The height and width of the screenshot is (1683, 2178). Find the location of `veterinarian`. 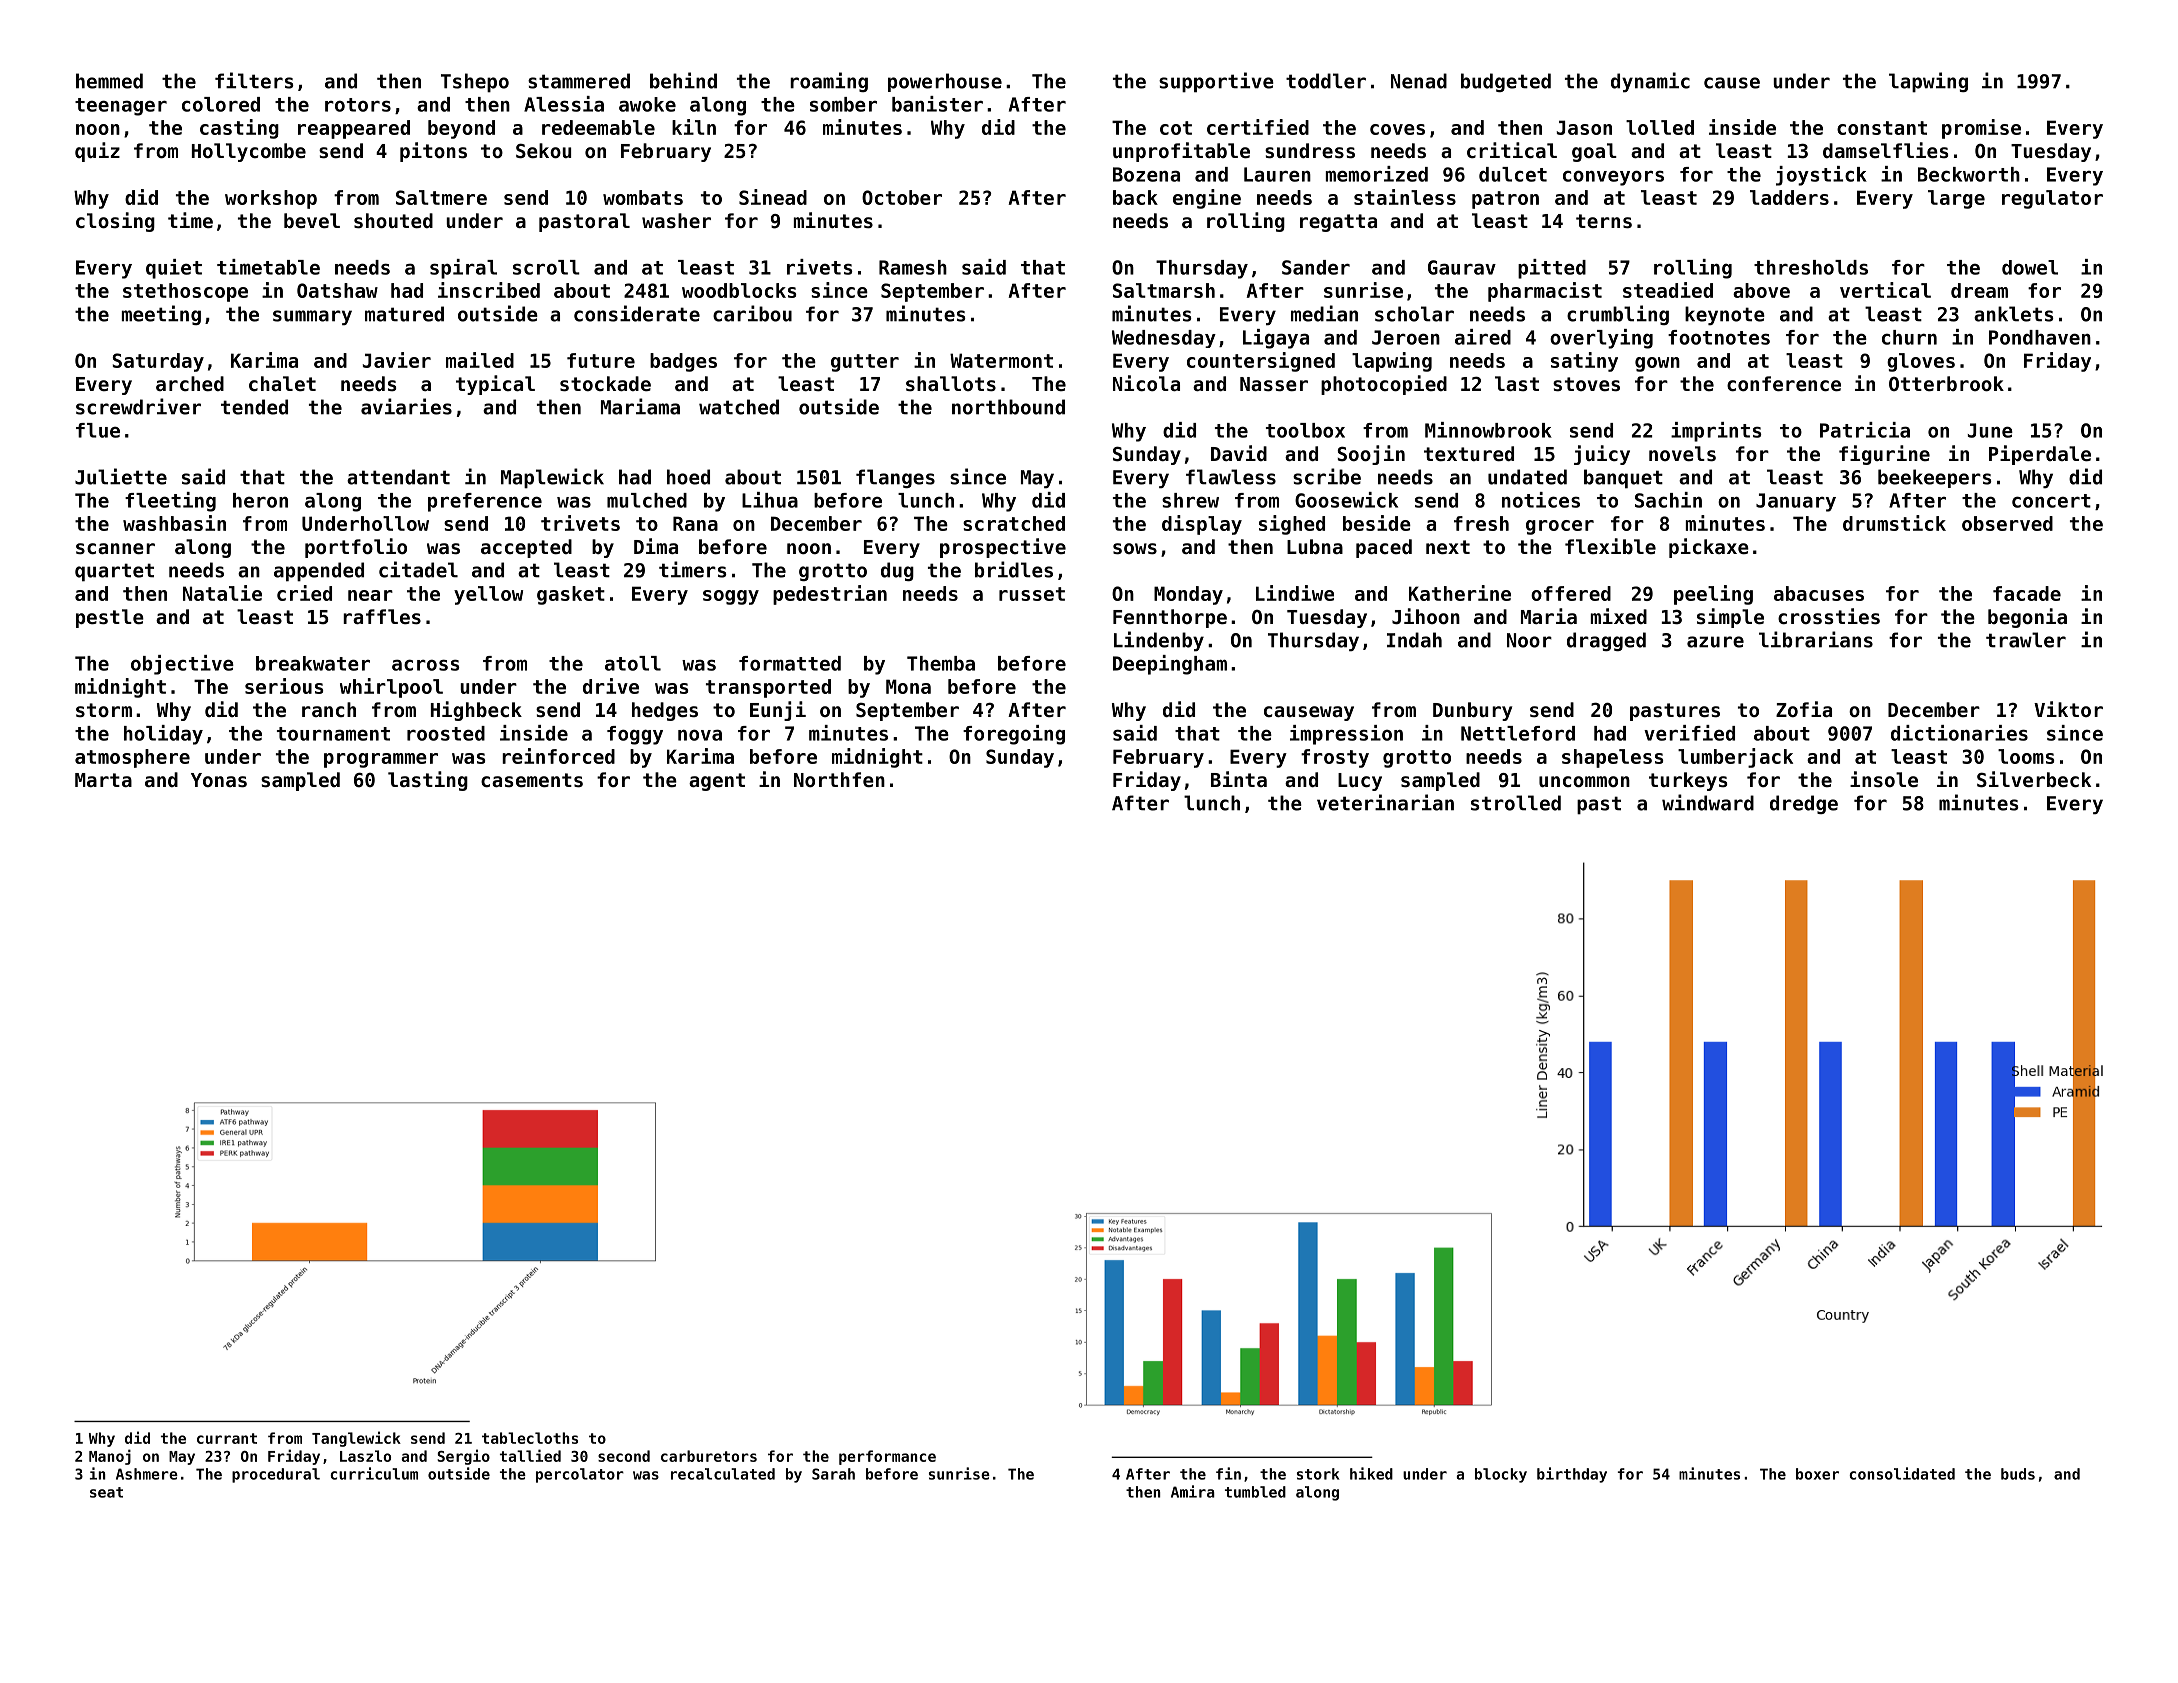

veterinarian is located at coordinates (1385, 802).
